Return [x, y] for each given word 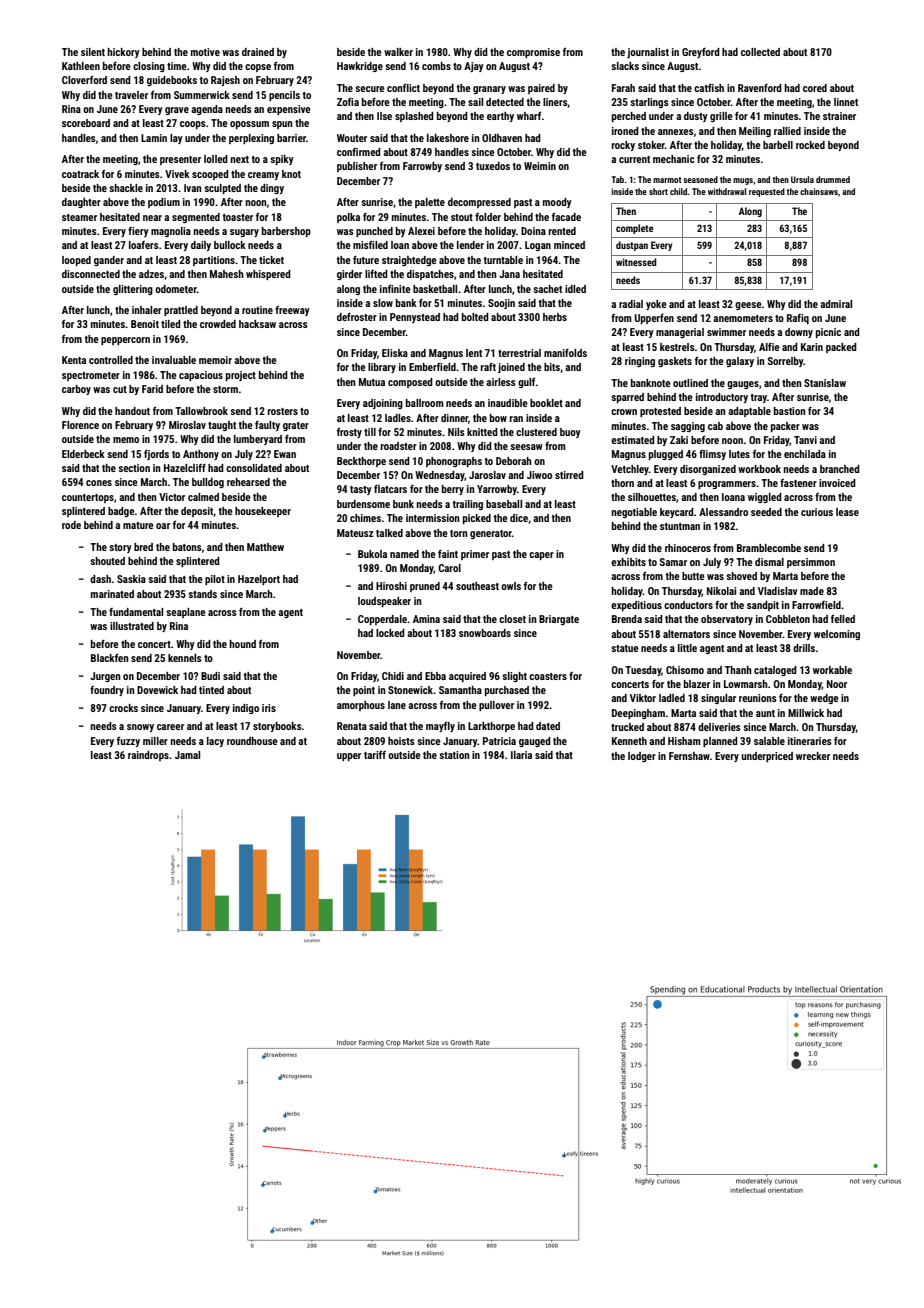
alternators [686, 634]
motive [205, 52]
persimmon [811, 563]
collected [760, 52]
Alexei [421, 231]
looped [76, 261]
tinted [211, 690]
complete [635, 229]
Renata [352, 726]
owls [511, 586]
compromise [533, 53]
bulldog [208, 483]
